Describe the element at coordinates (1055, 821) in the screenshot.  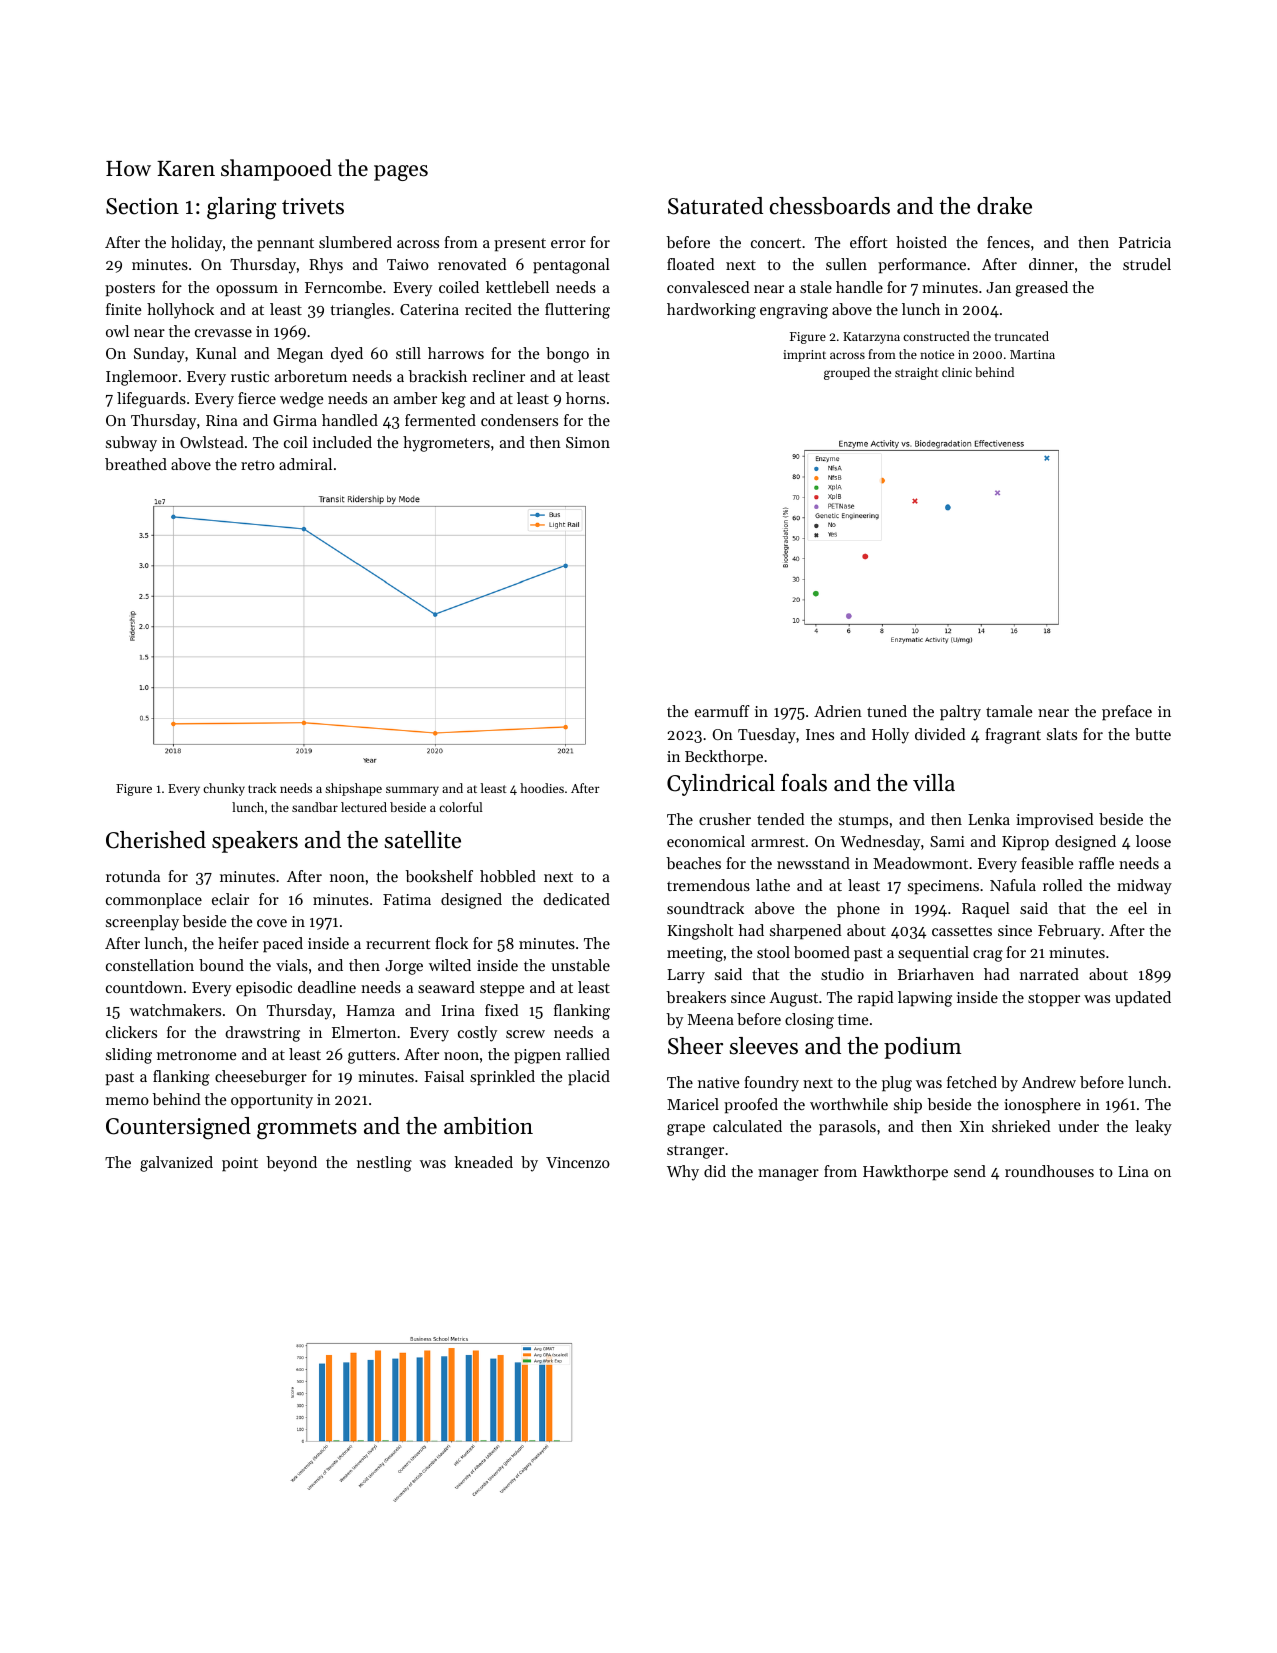
I see `improvised` at that location.
